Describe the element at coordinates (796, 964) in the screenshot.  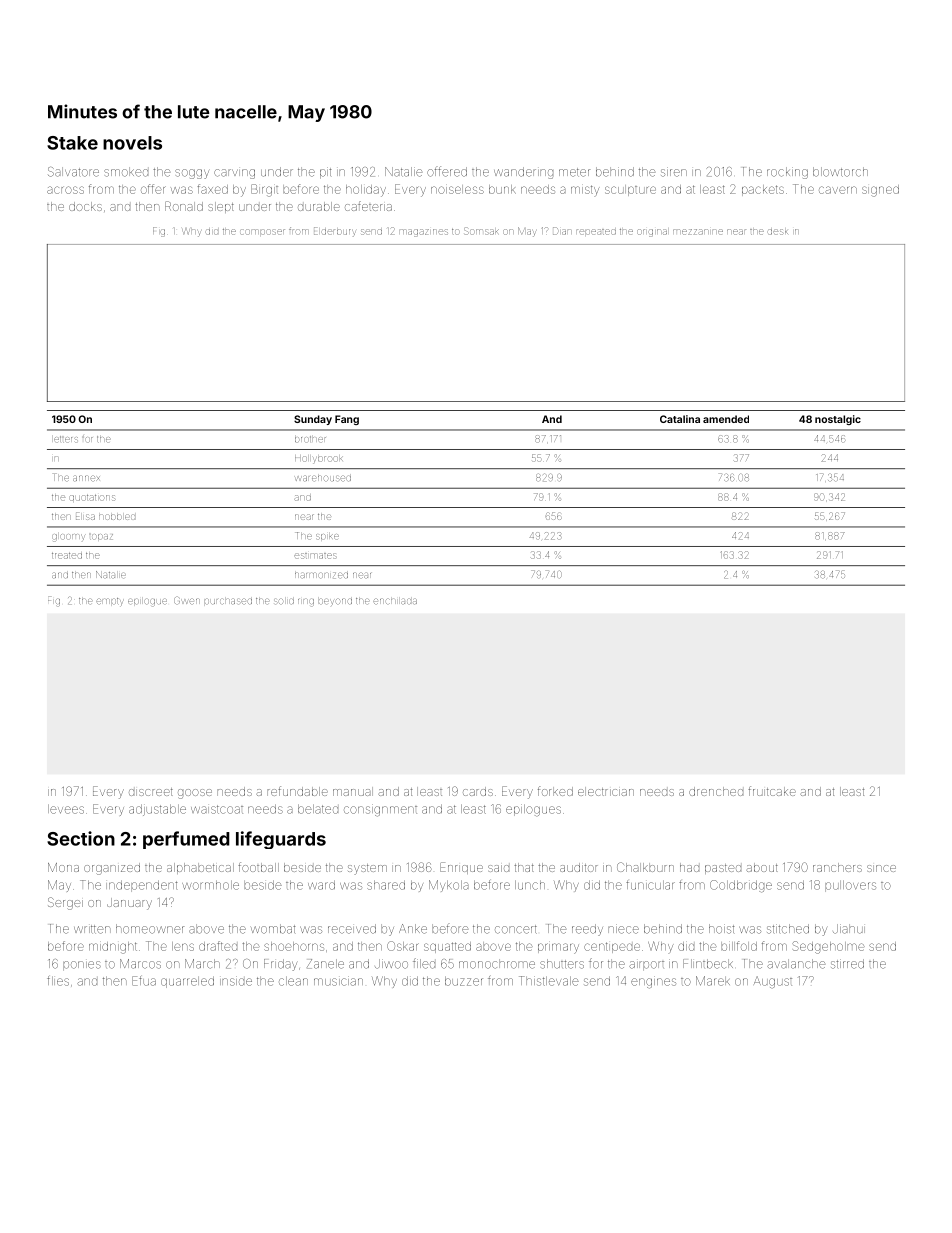
I see `avalanche` at that location.
